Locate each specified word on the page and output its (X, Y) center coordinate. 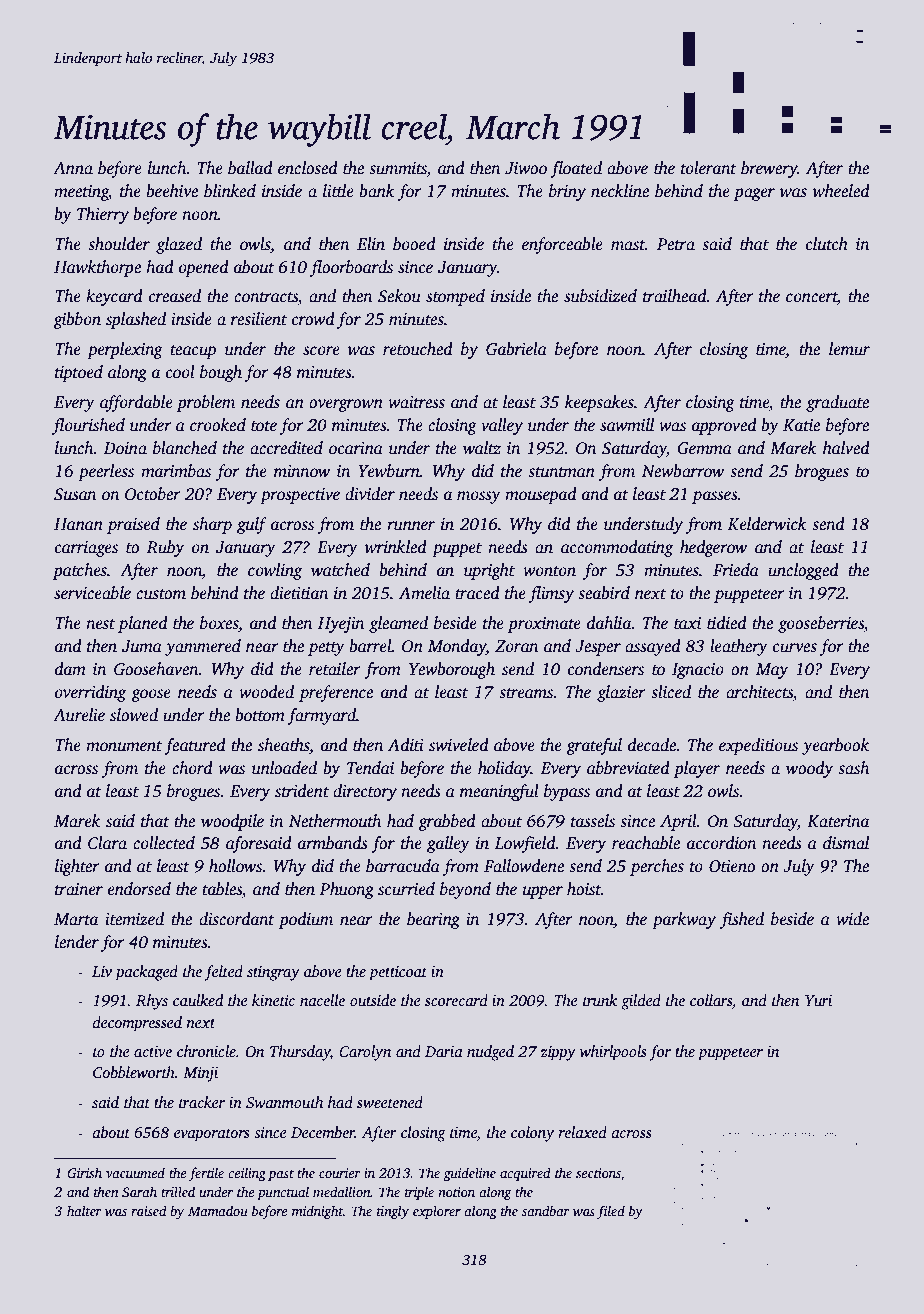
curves (795, 648)
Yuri (818, 1000)
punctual (283, 1193)
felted (223, 973)
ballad (250, 168)
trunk (600, 1000)
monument (124, 746)
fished (742, 920)
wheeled (841, 191)
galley (448, 844)
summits (398, 169)
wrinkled (396, 547)
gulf (252, 525)
